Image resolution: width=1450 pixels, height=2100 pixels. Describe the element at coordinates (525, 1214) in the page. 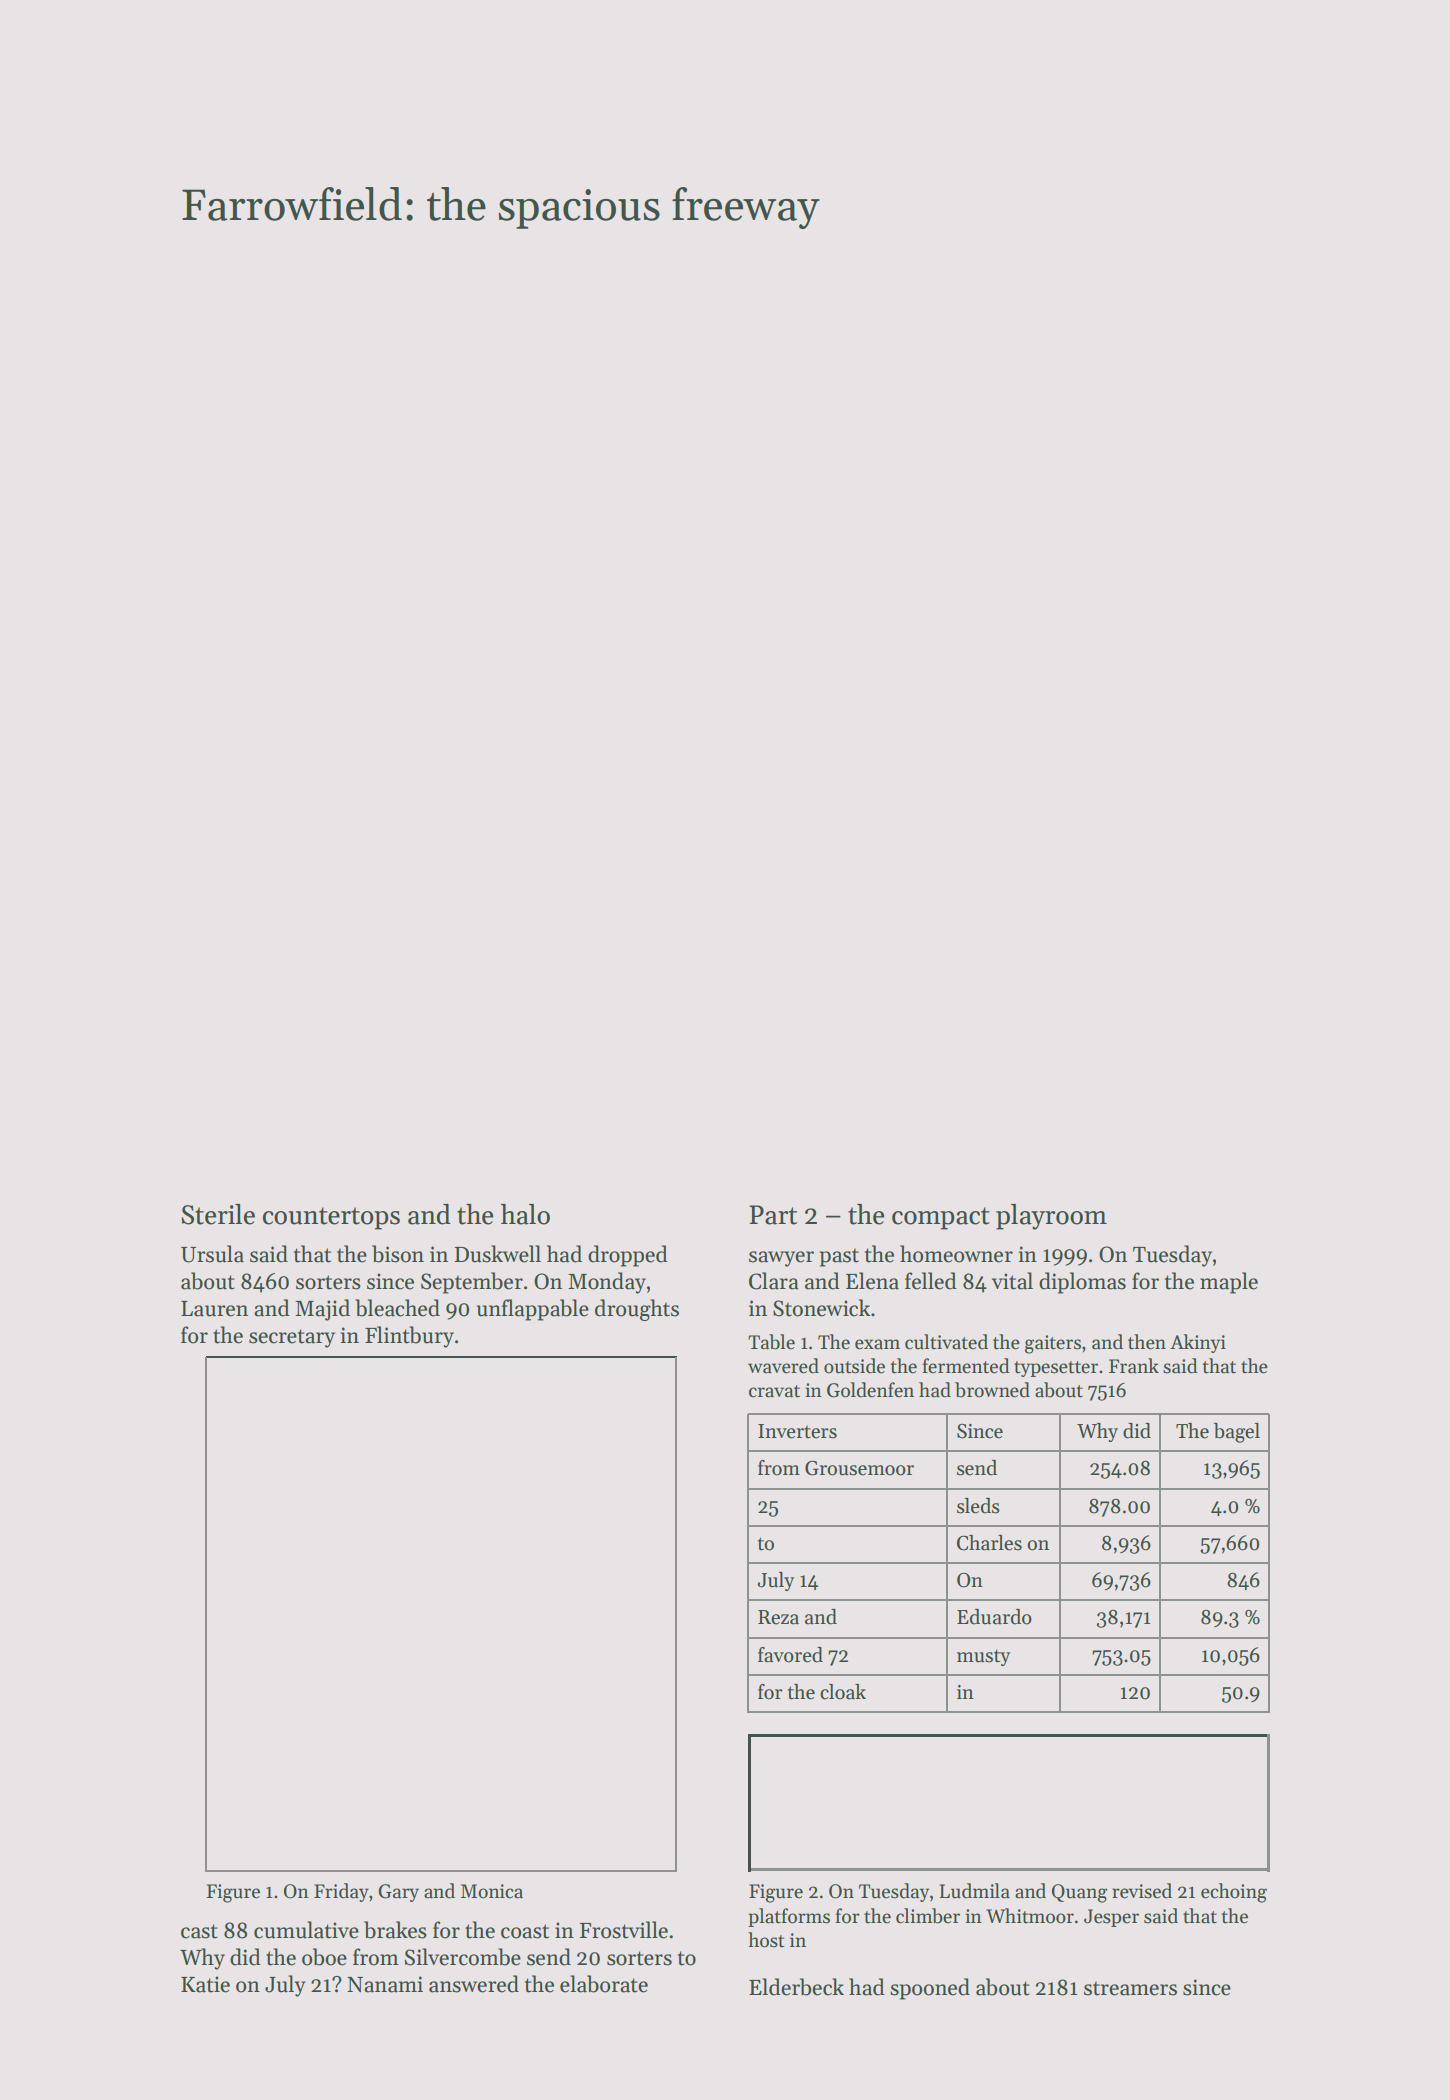

I see `halo` at that location.
